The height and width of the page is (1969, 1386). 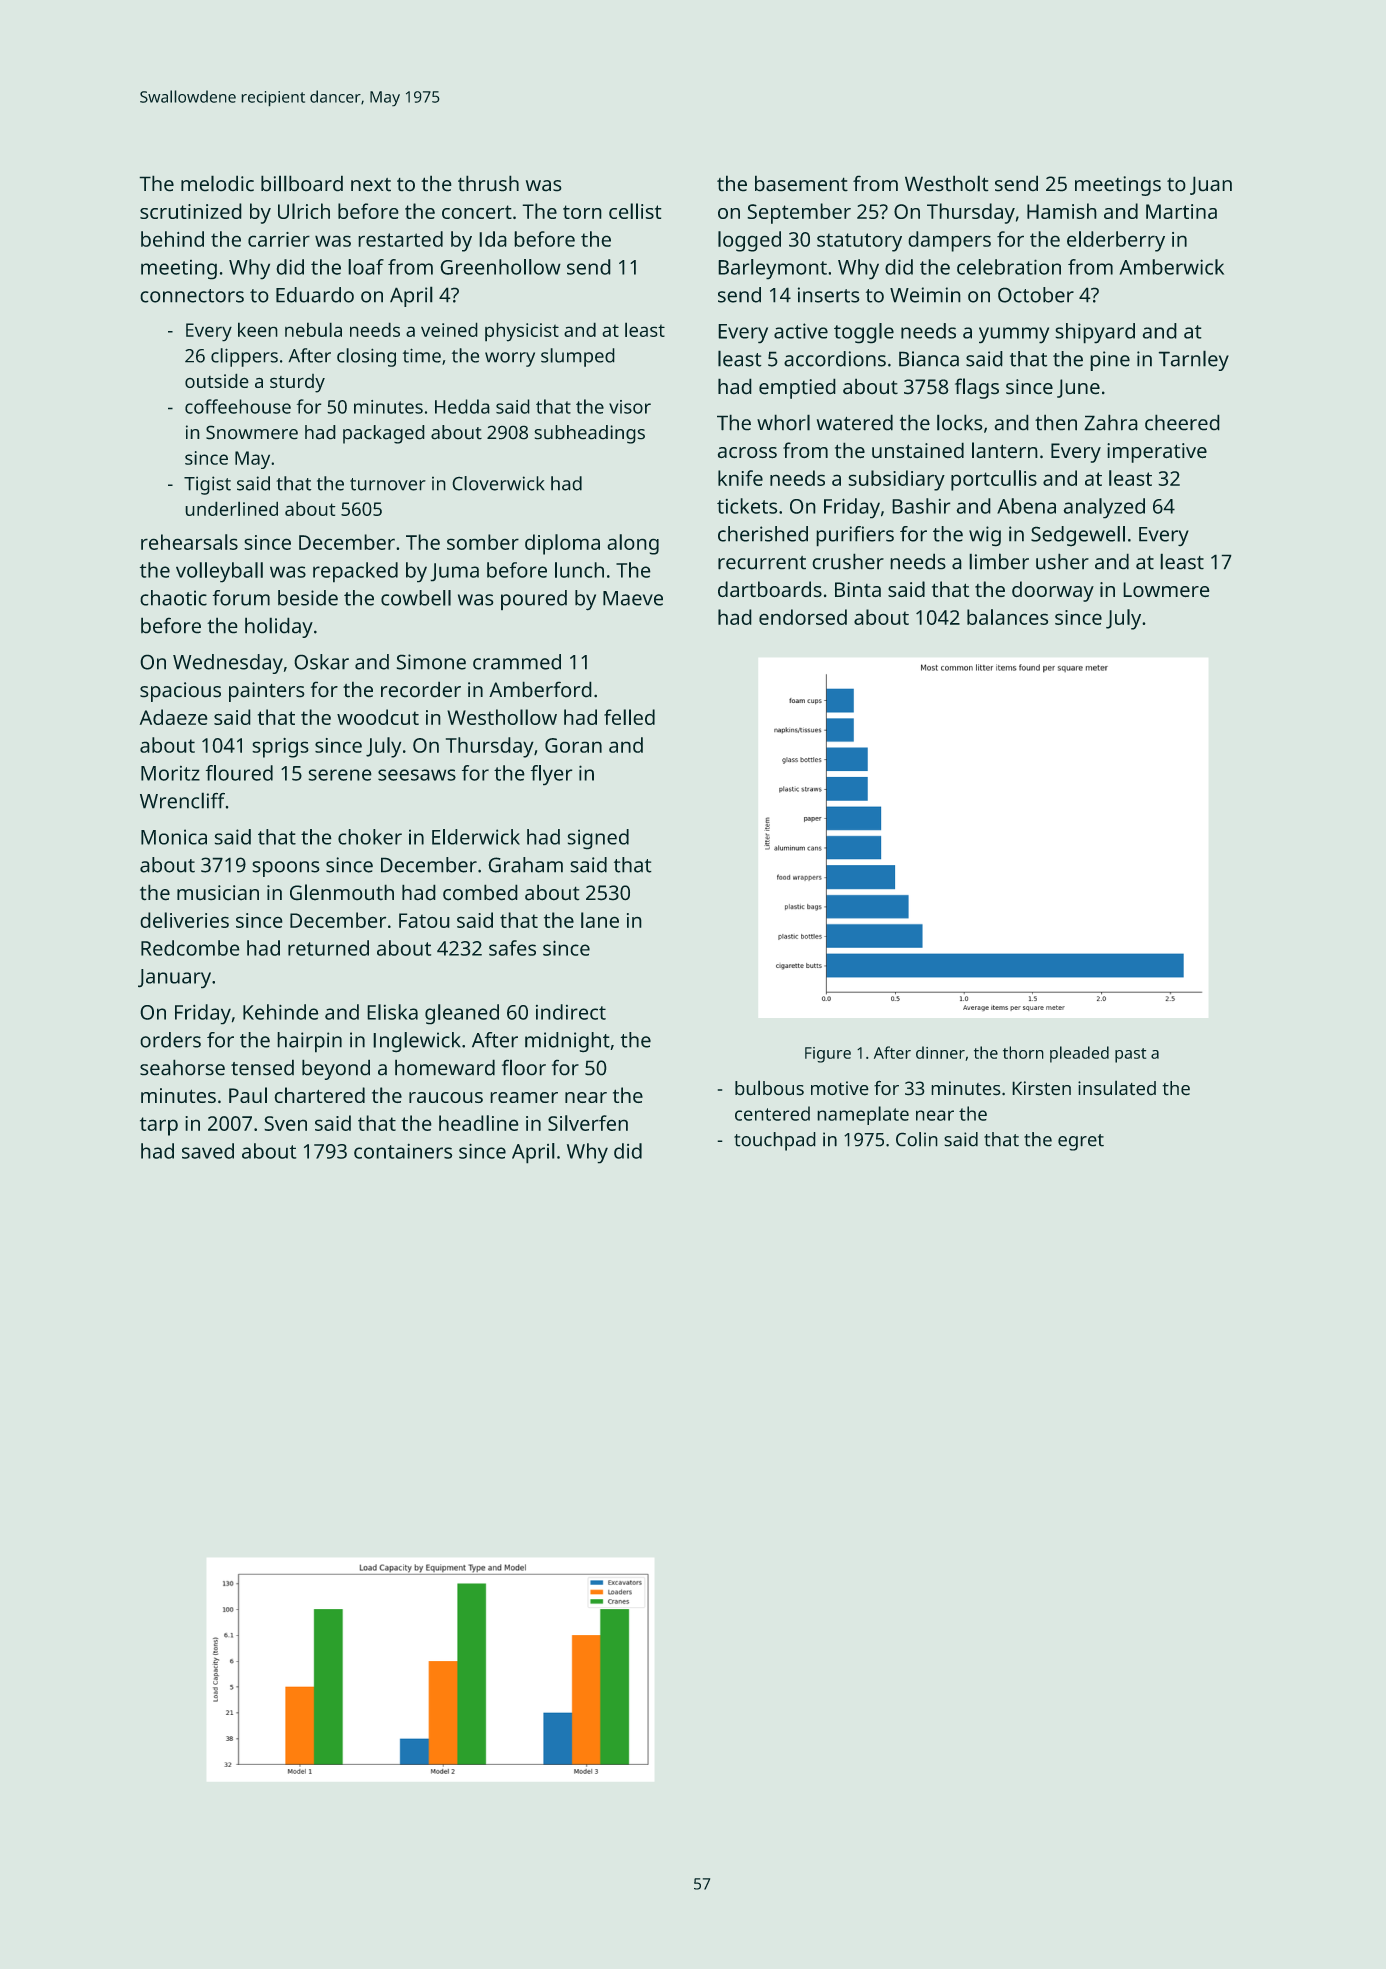 What do you see at coordinates (582, 212) in the page?
I see `torn` at bounding box center [582, 212].
